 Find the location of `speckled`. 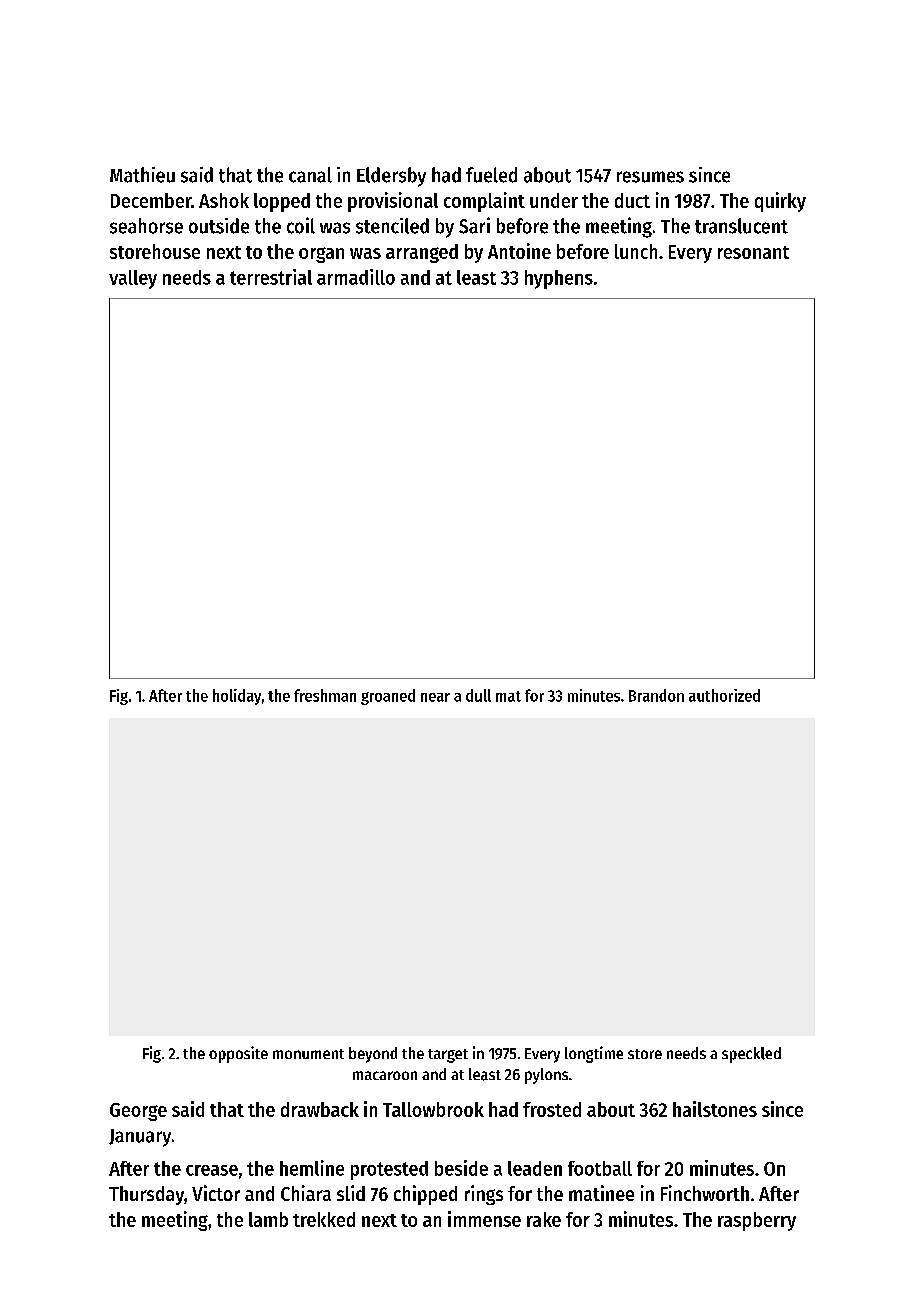

speckled is located at coordinates (751, 1055).
